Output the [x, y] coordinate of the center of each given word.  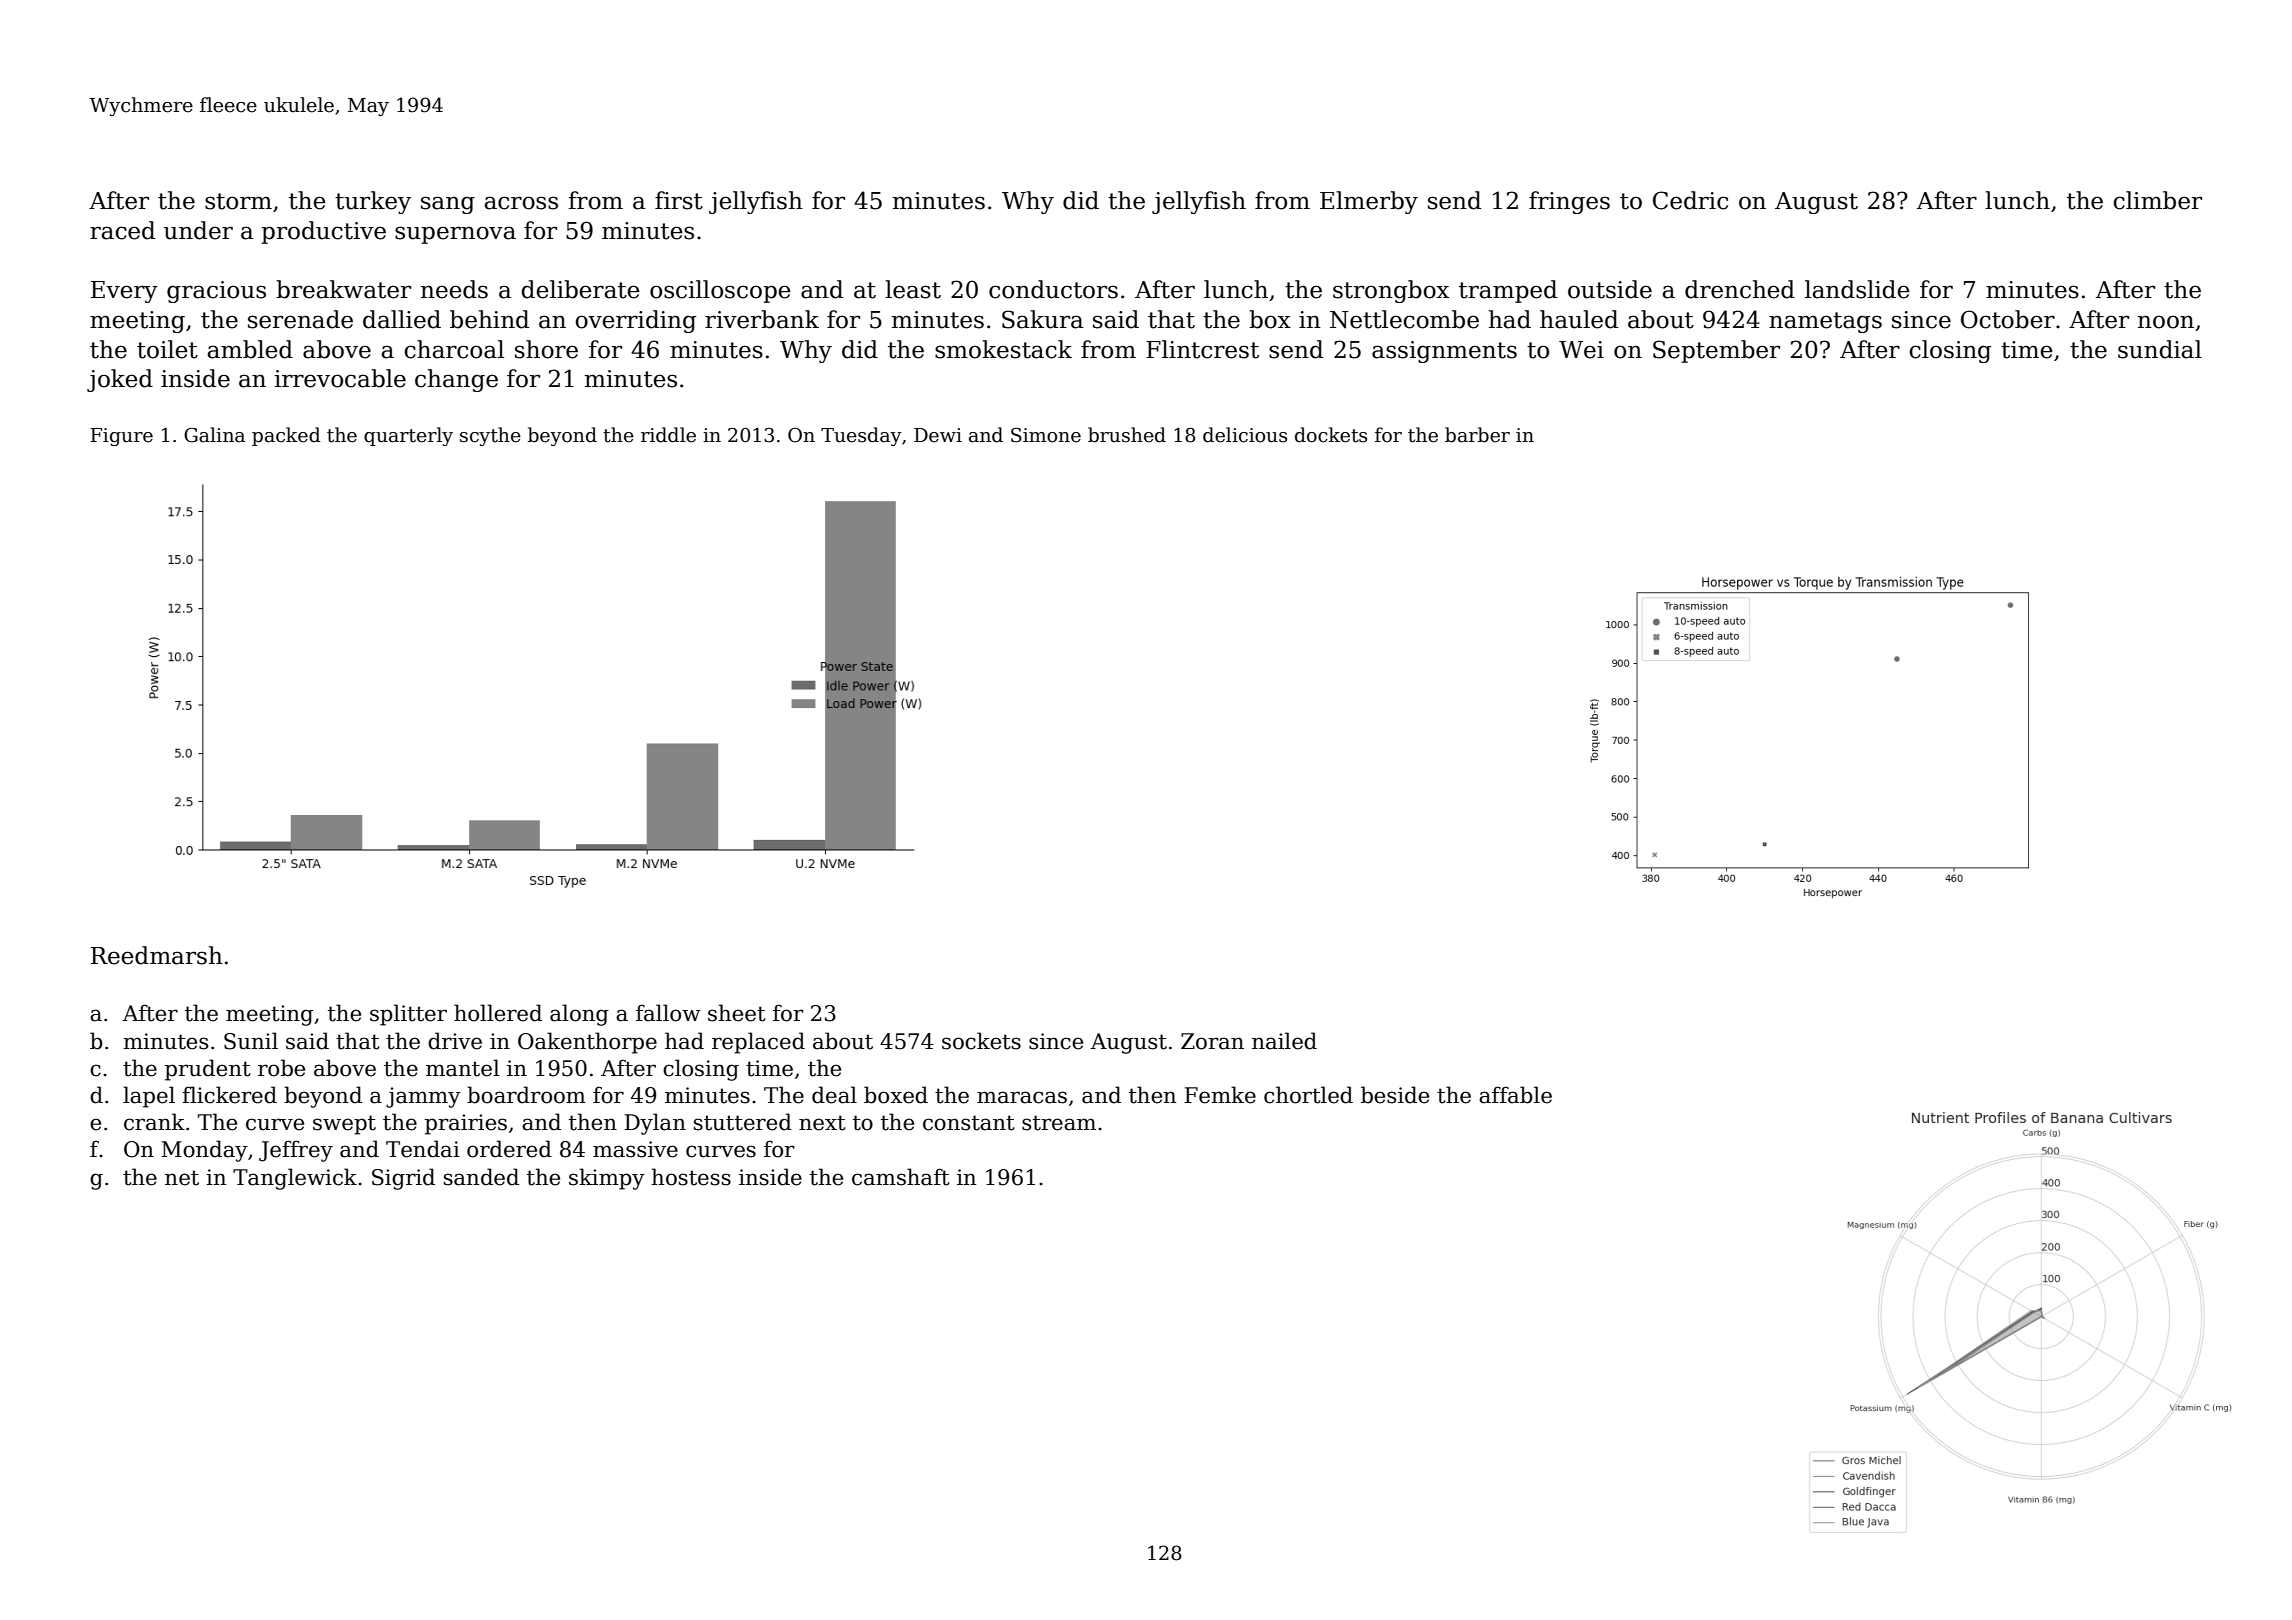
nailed [1284, 1041]
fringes [1569, 202]
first [679, 200]
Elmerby [1369, 202]
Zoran [1212, 1041]
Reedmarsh [157, 955]
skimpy [607, 1179]
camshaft [901, 1177]
